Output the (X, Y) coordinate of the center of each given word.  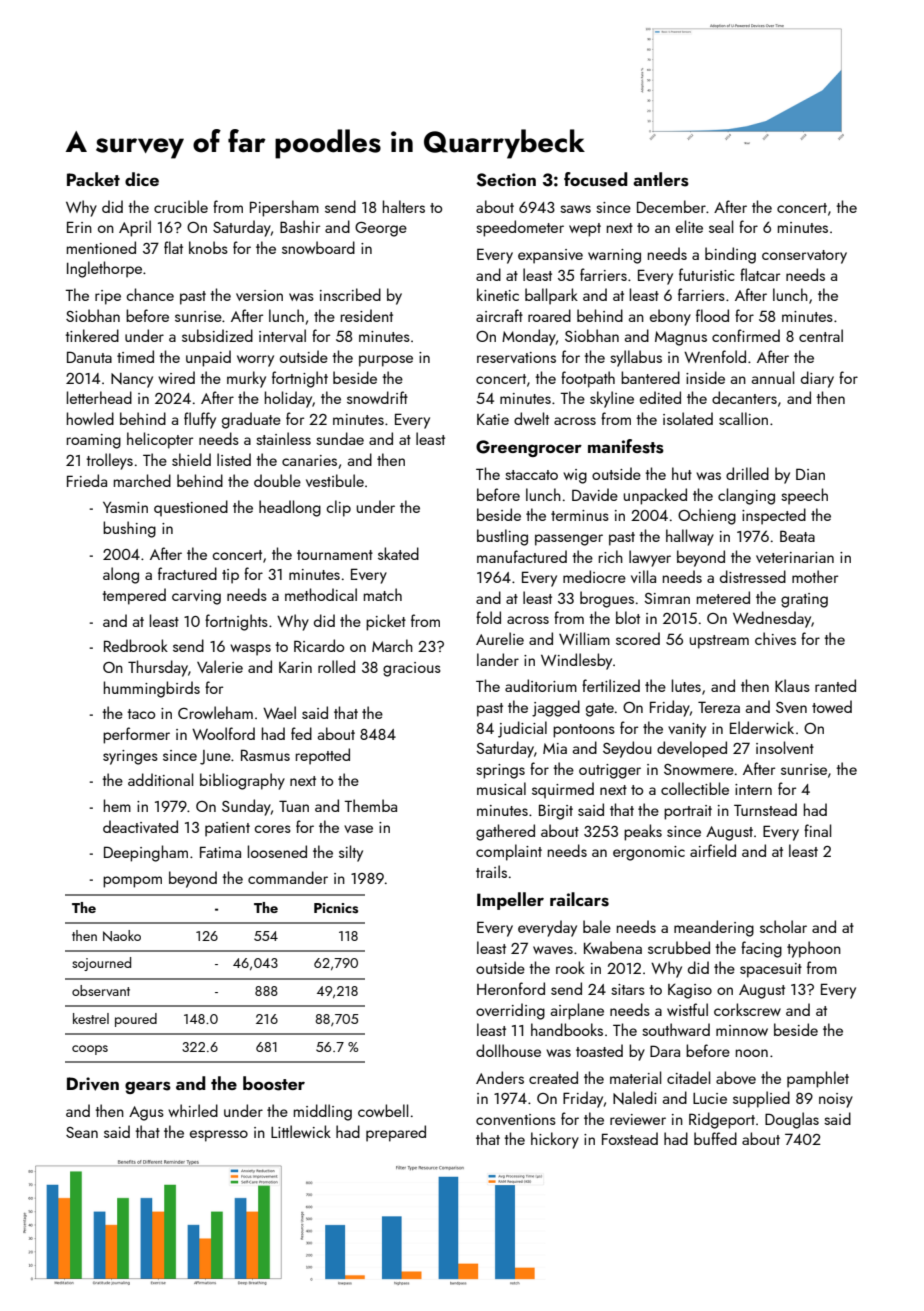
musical (501, 788)
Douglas (792, 1120)
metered (723, 597)
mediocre (594, 576)
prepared (396, 1133)
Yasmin (125, 507)
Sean (82, 1132)
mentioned (101, 247)
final (817, 830)
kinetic (498, 294)
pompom (132, 882)
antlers (661, 179)
